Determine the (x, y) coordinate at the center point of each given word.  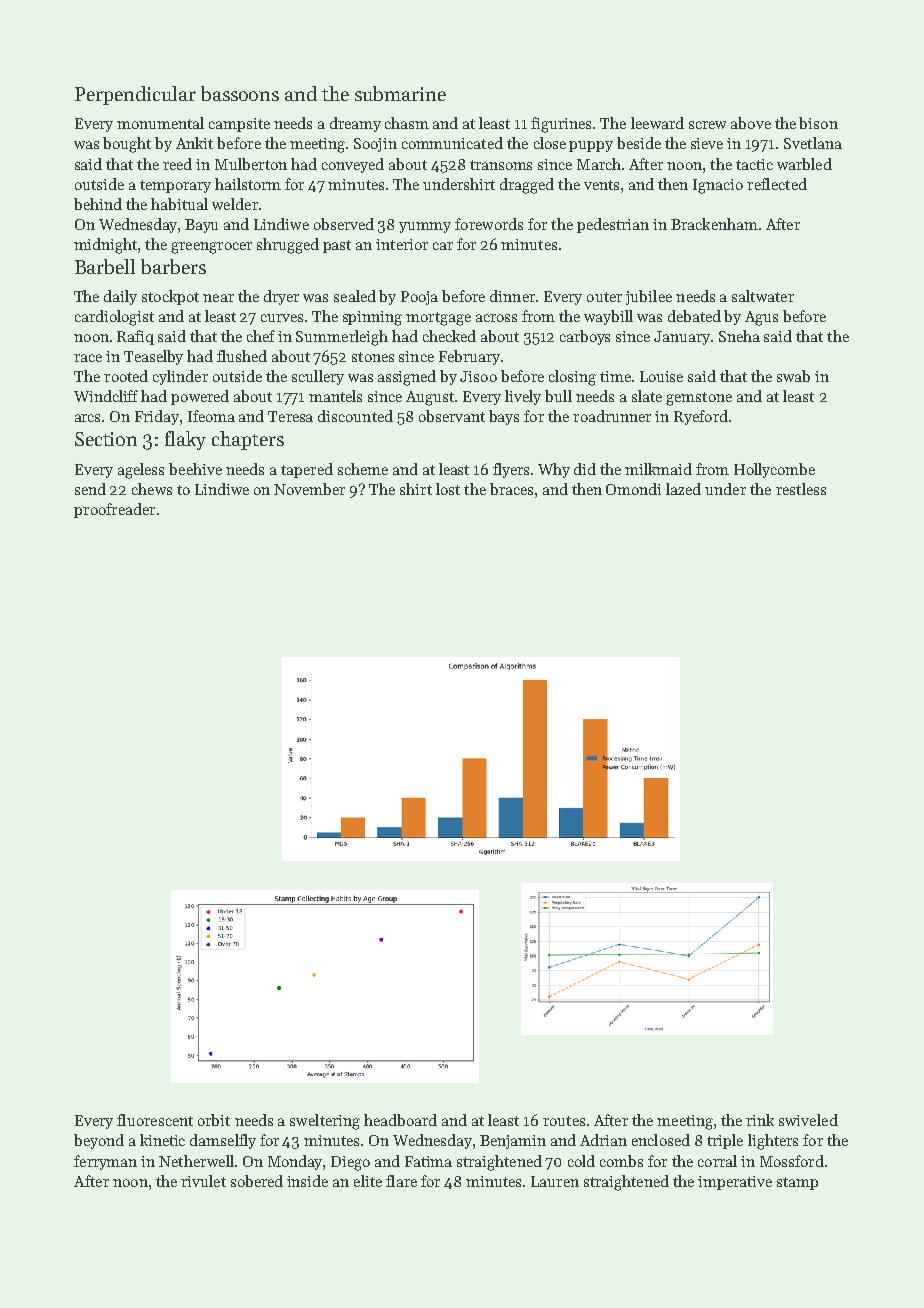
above (751, 123)
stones (373, 357)
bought (127, 145)
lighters (773, 1142)
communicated (452, 143)
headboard (400, 1120)
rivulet (203, 1181)
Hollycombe (774, 470)
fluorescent (155, 1120)
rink (760, 1120)
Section (106, 439)
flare (401, 1181)
